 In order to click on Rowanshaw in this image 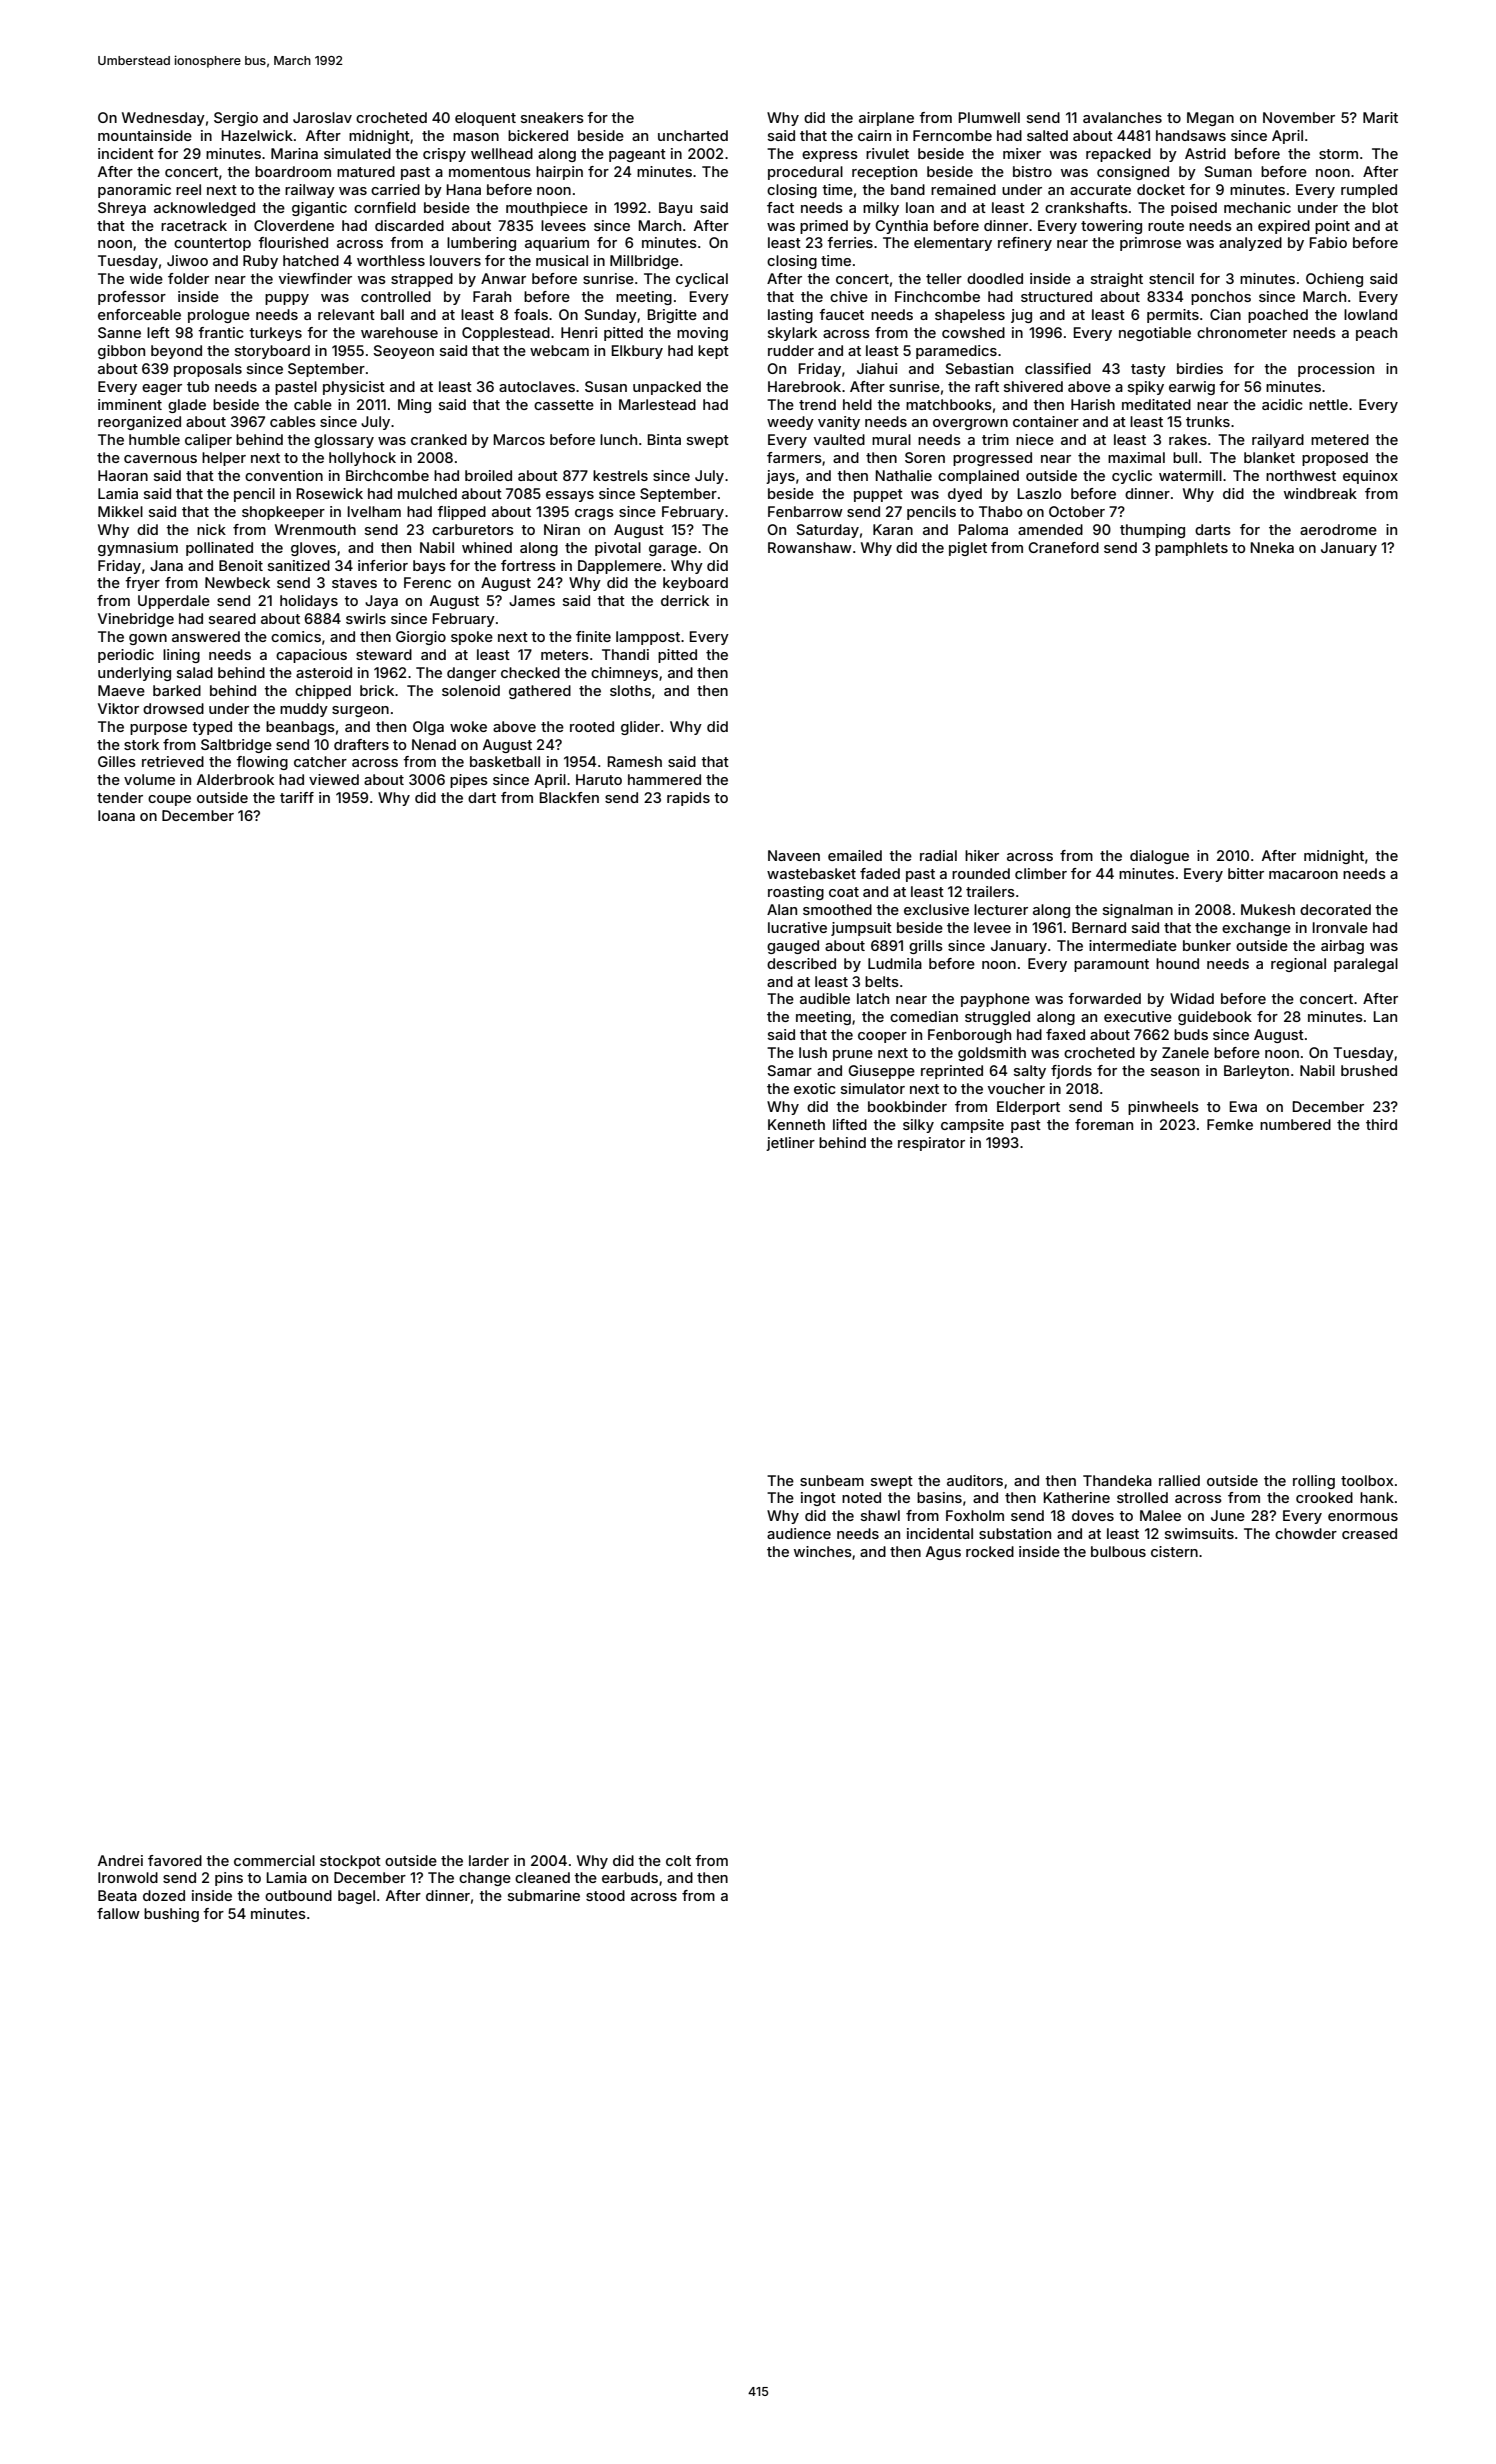, I will do `click(810, 547)`.
